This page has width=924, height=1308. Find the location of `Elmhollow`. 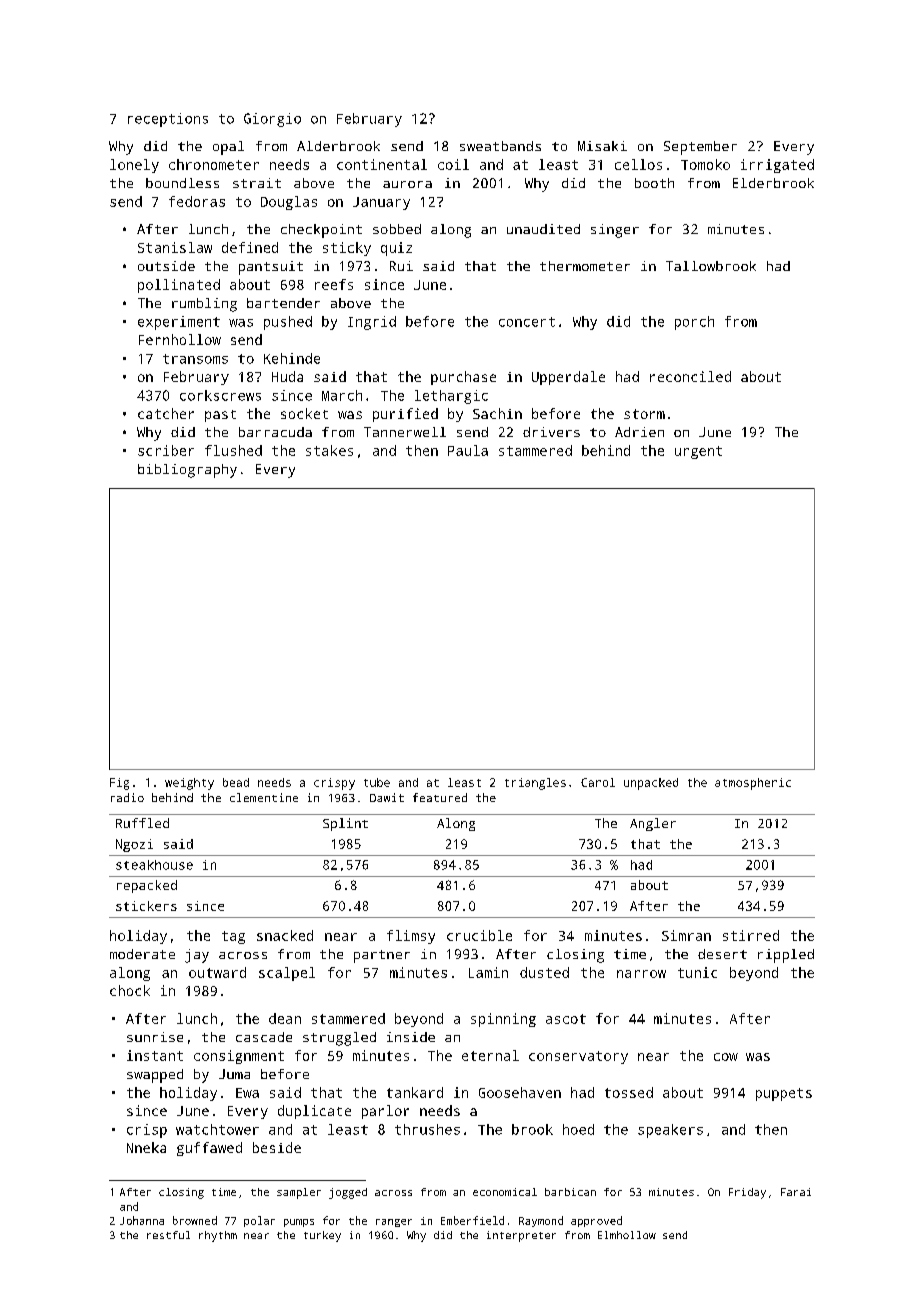

Elmhollow is located at coordinates (627, 1235).
